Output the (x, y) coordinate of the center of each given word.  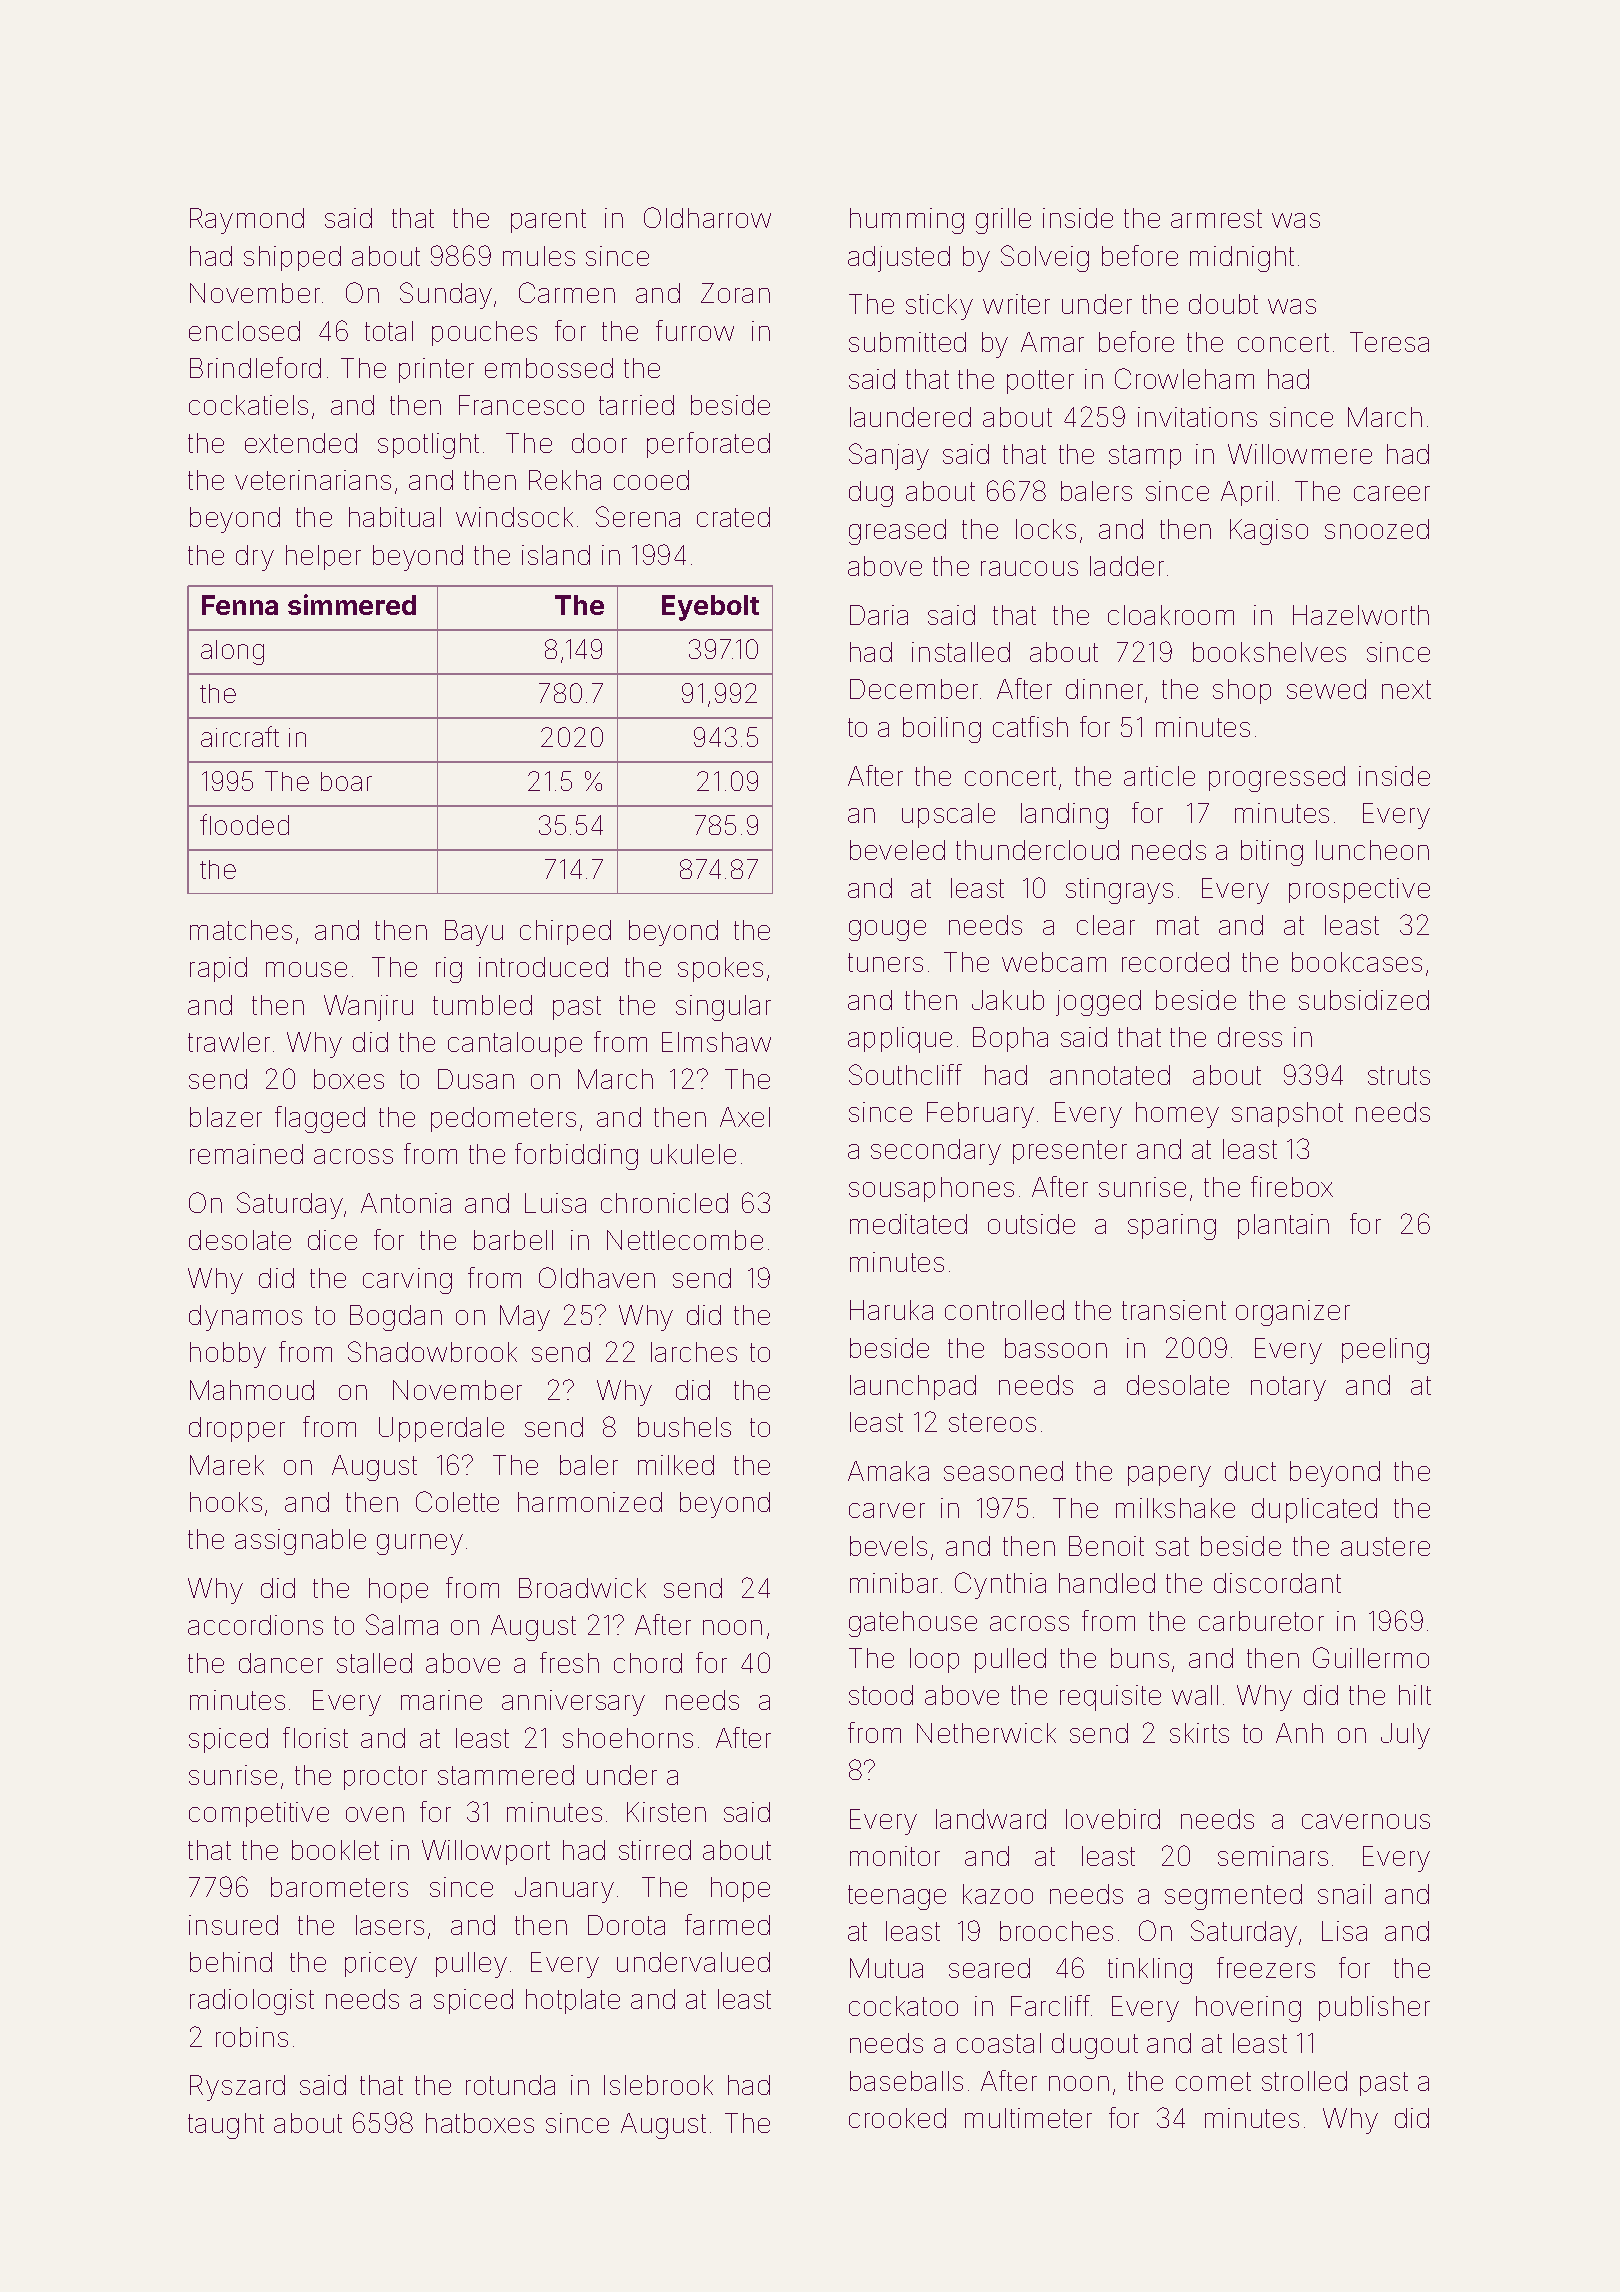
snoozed (1377, 529)
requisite (1110, 1698)
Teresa (1389, 342)
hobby (228, 1355)
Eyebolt (710, 608)
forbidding (576, 1156)
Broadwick (582, 1588)
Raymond (247, 221)
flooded (244, 824)
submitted (907, 342)
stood (881, 1695)
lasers (390, 1925)
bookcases (1357, 962)
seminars (1273, 1856)
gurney (420, 1544)
